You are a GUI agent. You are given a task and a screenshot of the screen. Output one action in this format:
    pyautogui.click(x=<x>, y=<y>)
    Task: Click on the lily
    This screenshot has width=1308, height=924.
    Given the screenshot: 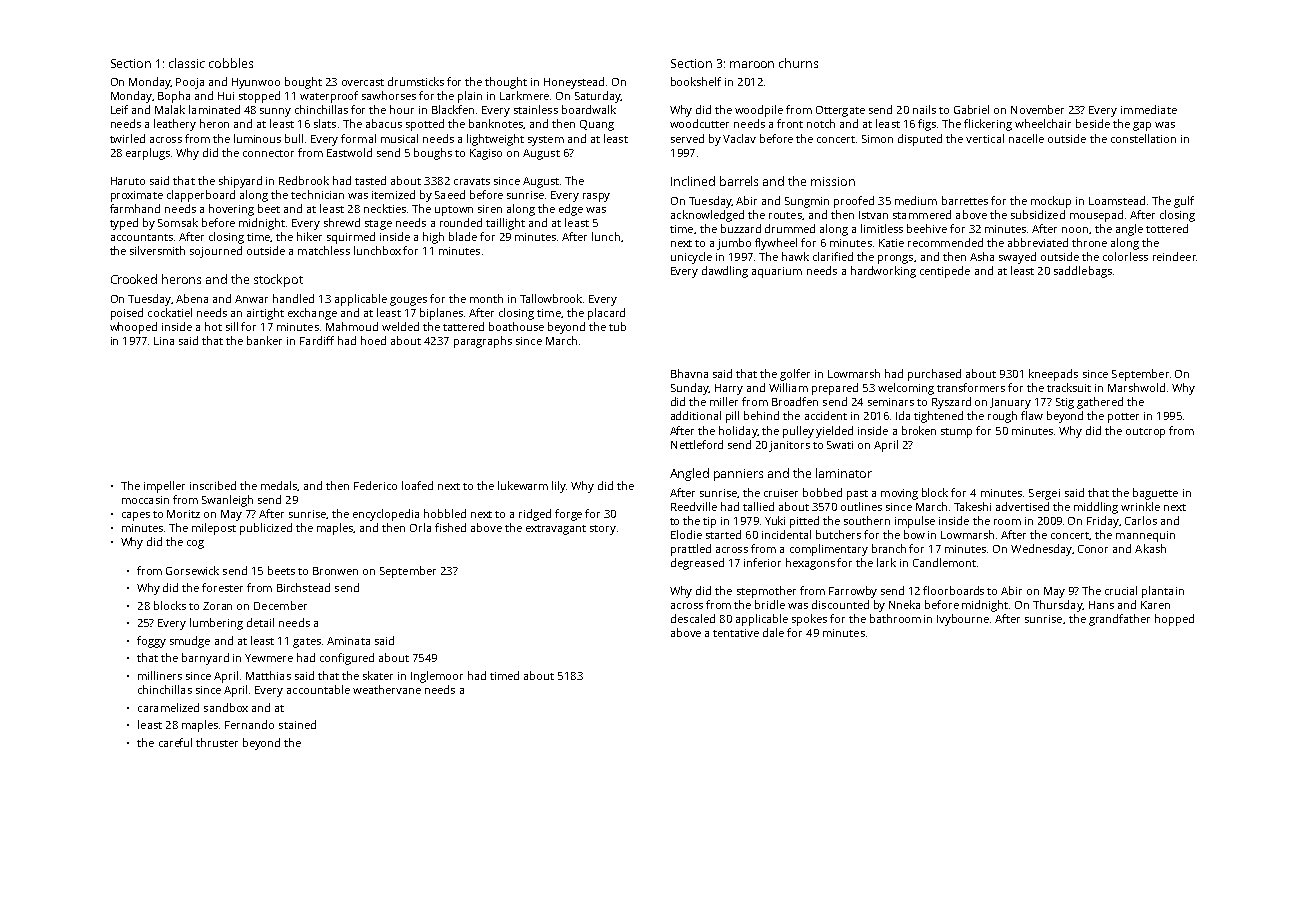 What is the action you would take?
    pyautogui.click(x=559, y=487)
